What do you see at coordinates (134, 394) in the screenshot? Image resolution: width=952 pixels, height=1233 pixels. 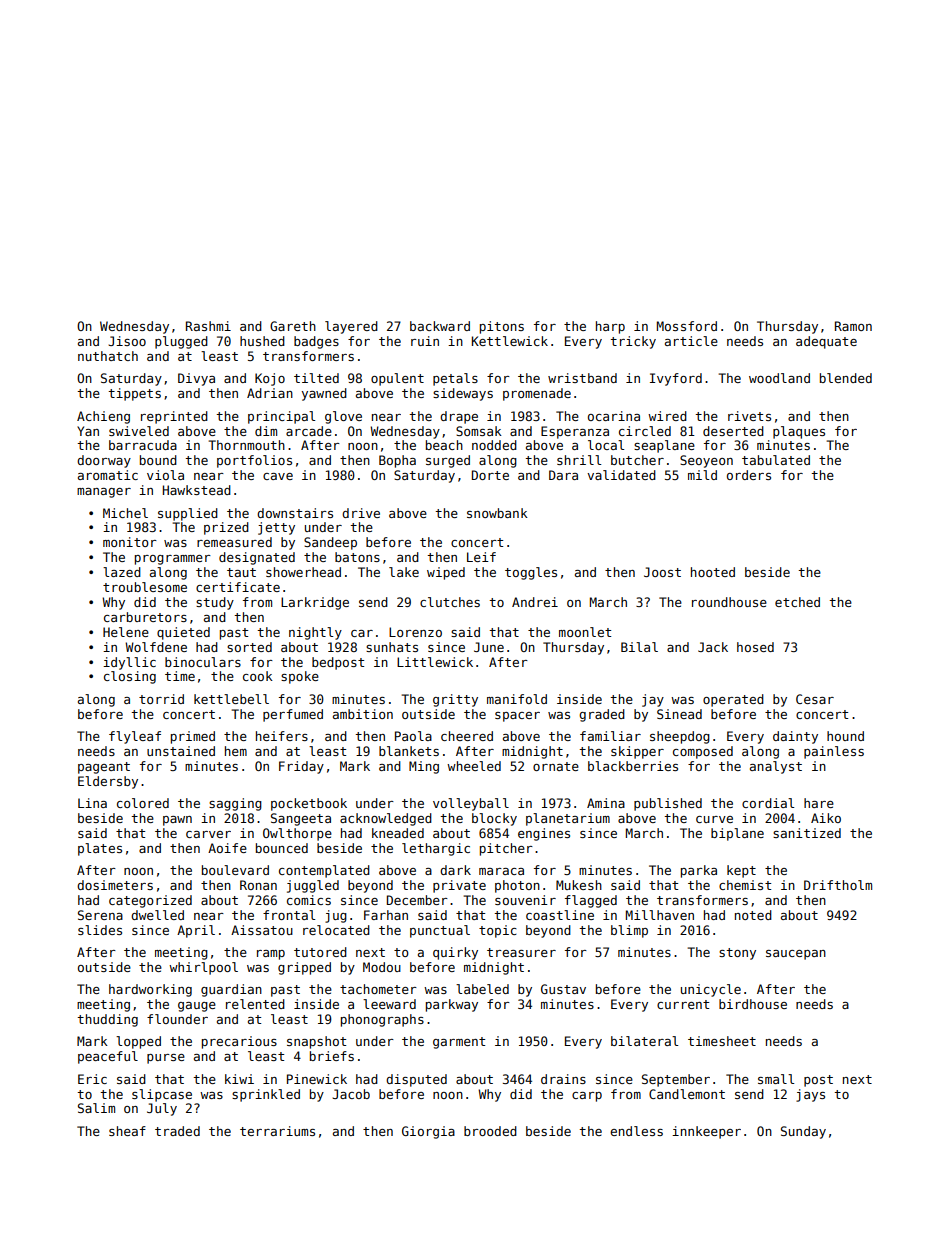 I see `tippets` at bounding box center [134, 394].
